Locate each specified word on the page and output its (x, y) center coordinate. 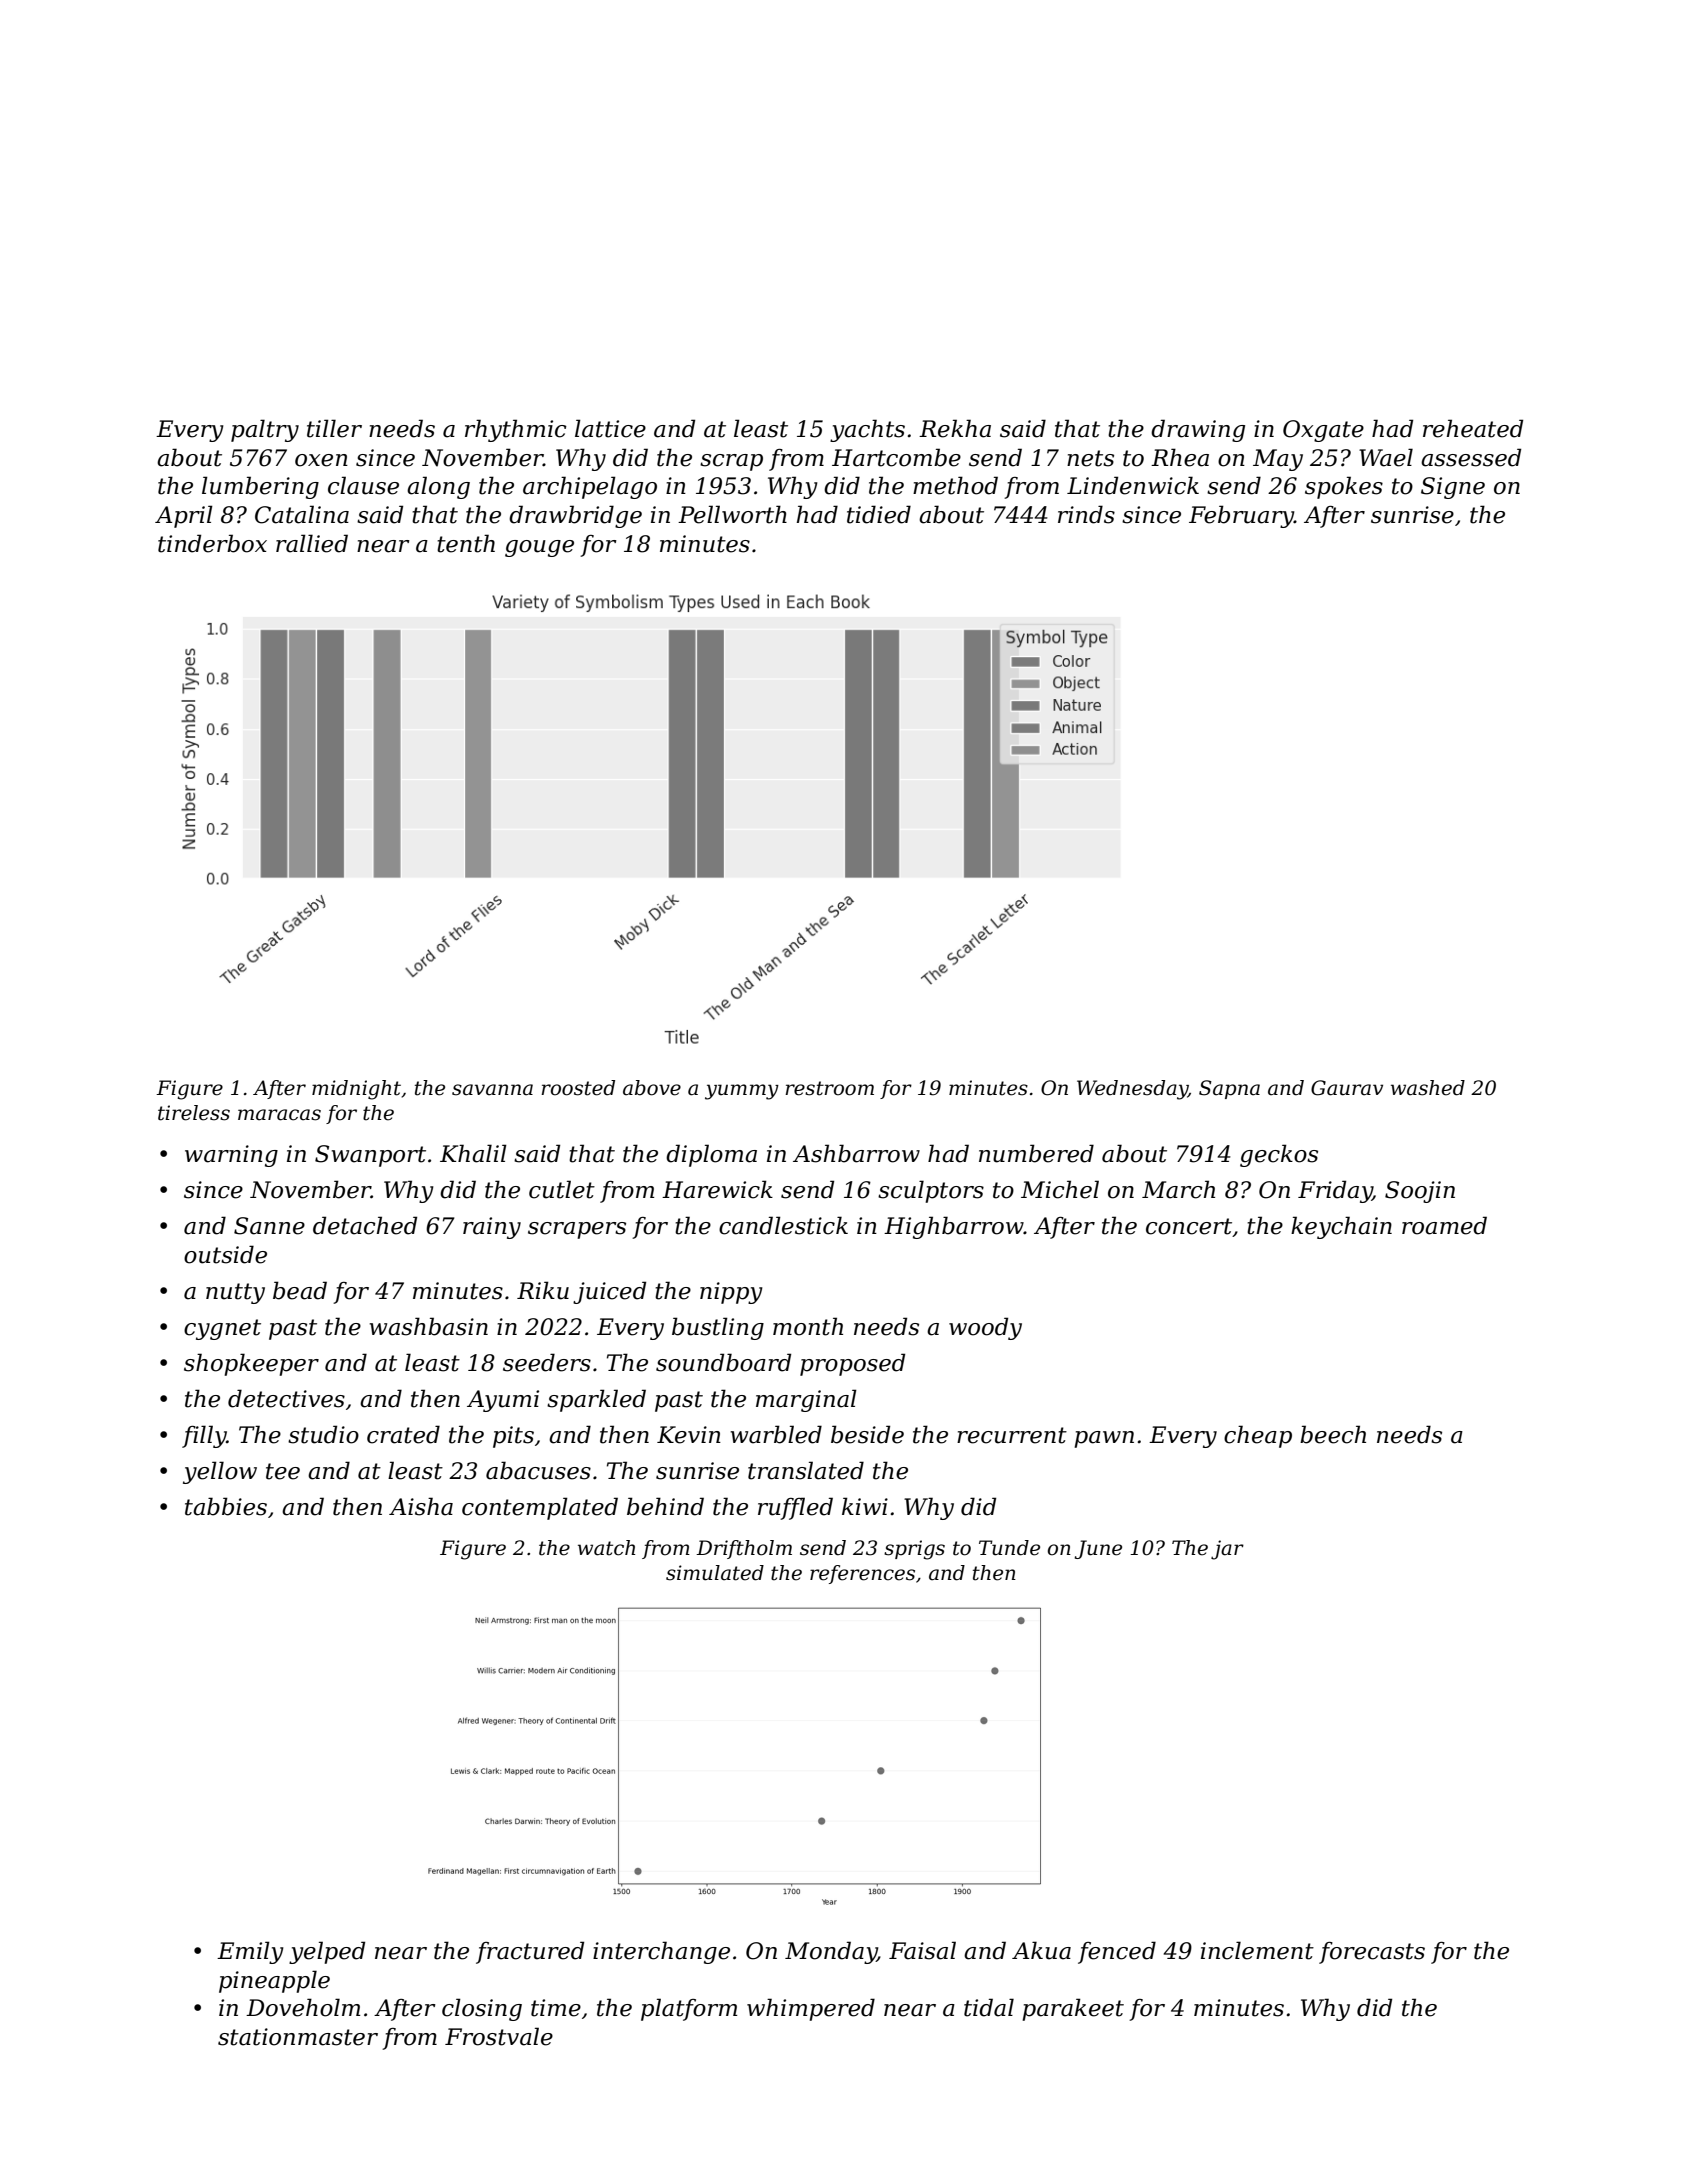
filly (204, 1436)
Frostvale (499, 2036)
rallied (312, 543)
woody (985, 1328)
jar (1227, 1550)
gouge (539, 548)
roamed (1444, 1225)
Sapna (1229, 1089)
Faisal (922, 1950)
